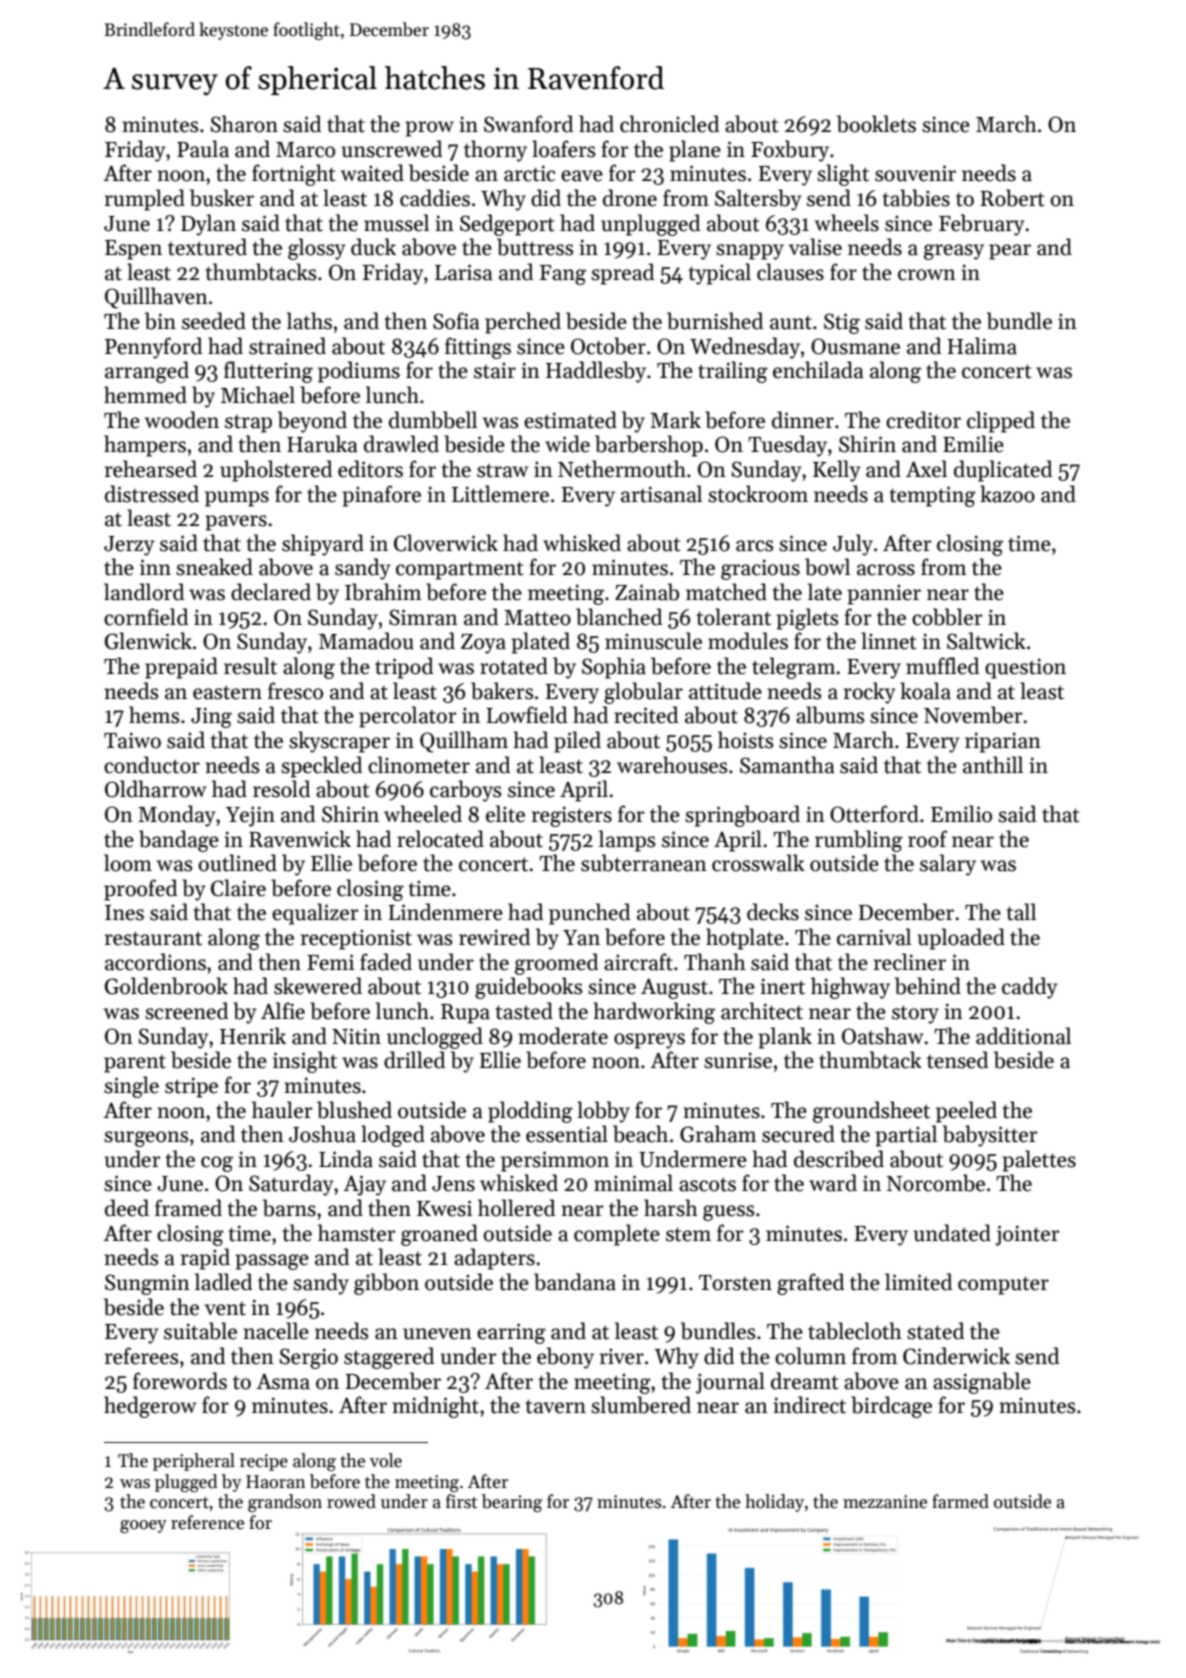 The height and width of the screenshot is (1678, 1186). I want to click on uneven, so click(437, 1334).
